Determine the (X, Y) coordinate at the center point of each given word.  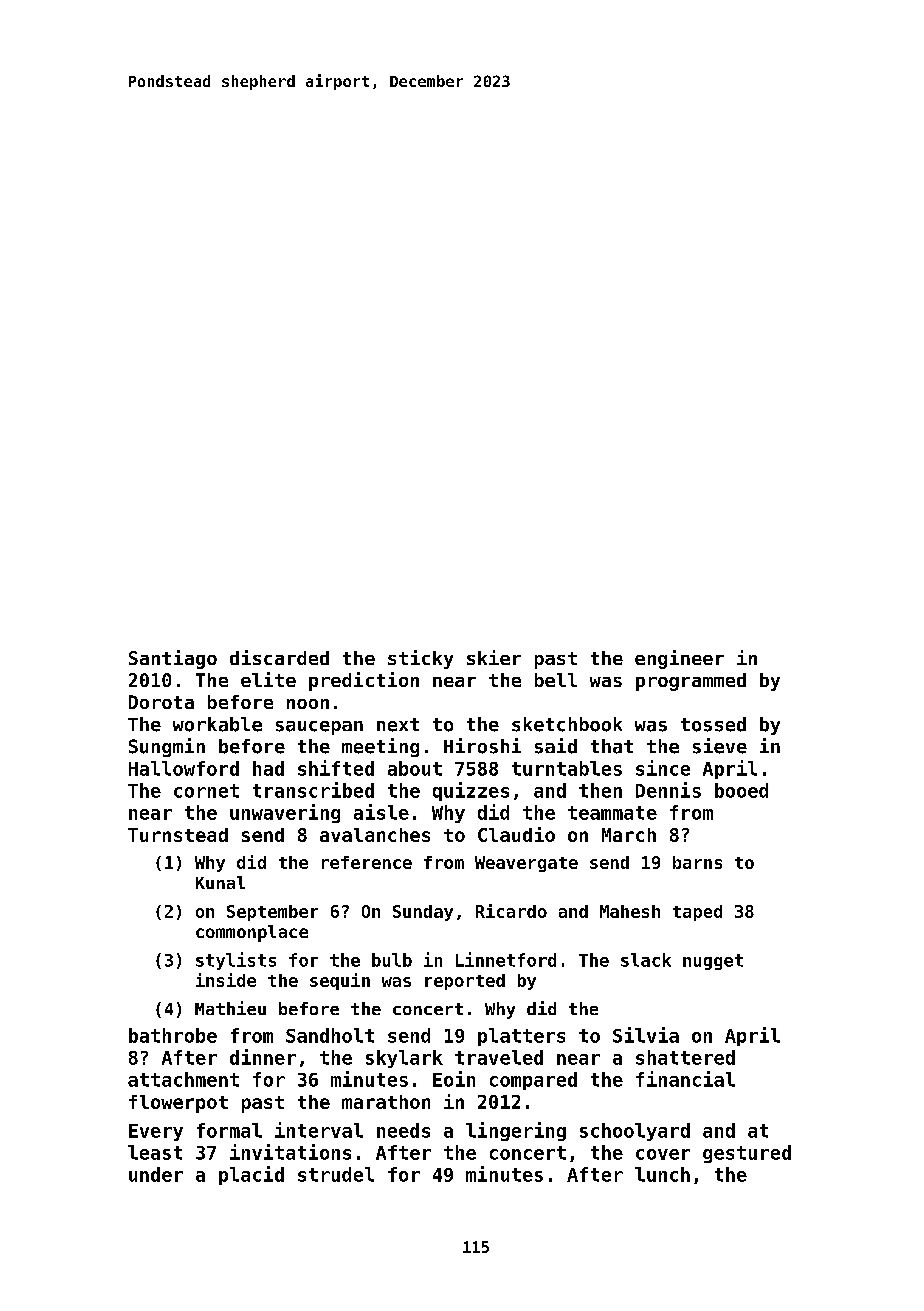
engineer (679, 659)
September (272, 913)
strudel (336, 1174)
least (155, 1152)
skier (494, 657)
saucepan (319, 728)
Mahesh (630, 911)
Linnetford (506, 959)
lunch (662, 1174)
